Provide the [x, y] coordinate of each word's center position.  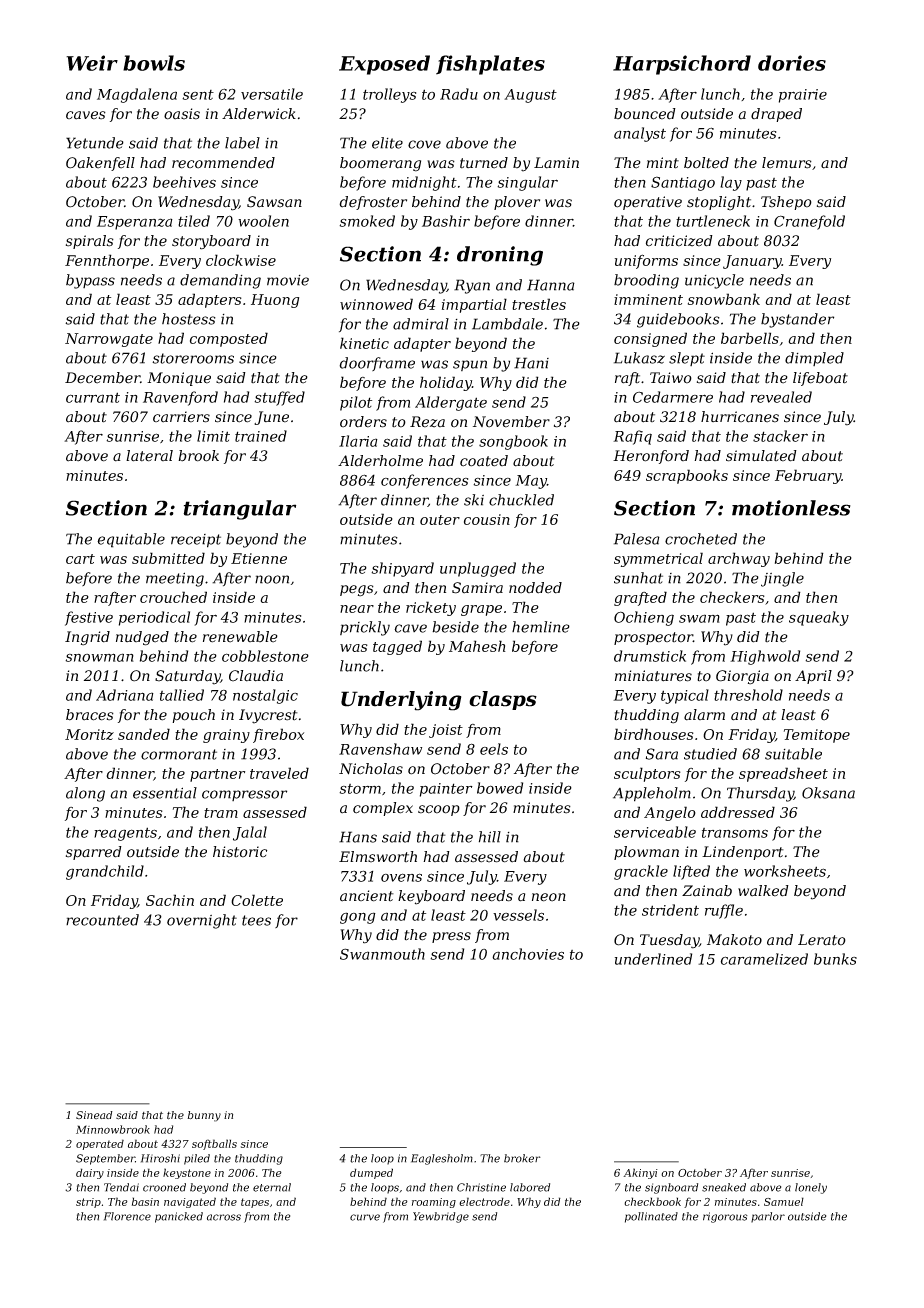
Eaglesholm [442, 1159]
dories [792, 63]
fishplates [490, 65]
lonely [811, 1188]
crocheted [701, 539]
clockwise [241, 260]
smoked [367, 221]
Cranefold [809, 222]
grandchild [105, 872]
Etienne [259, 558]
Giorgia [742, 677]
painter [446, 790]
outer [440, 520]
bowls [154, 63]
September [105, 1159]
